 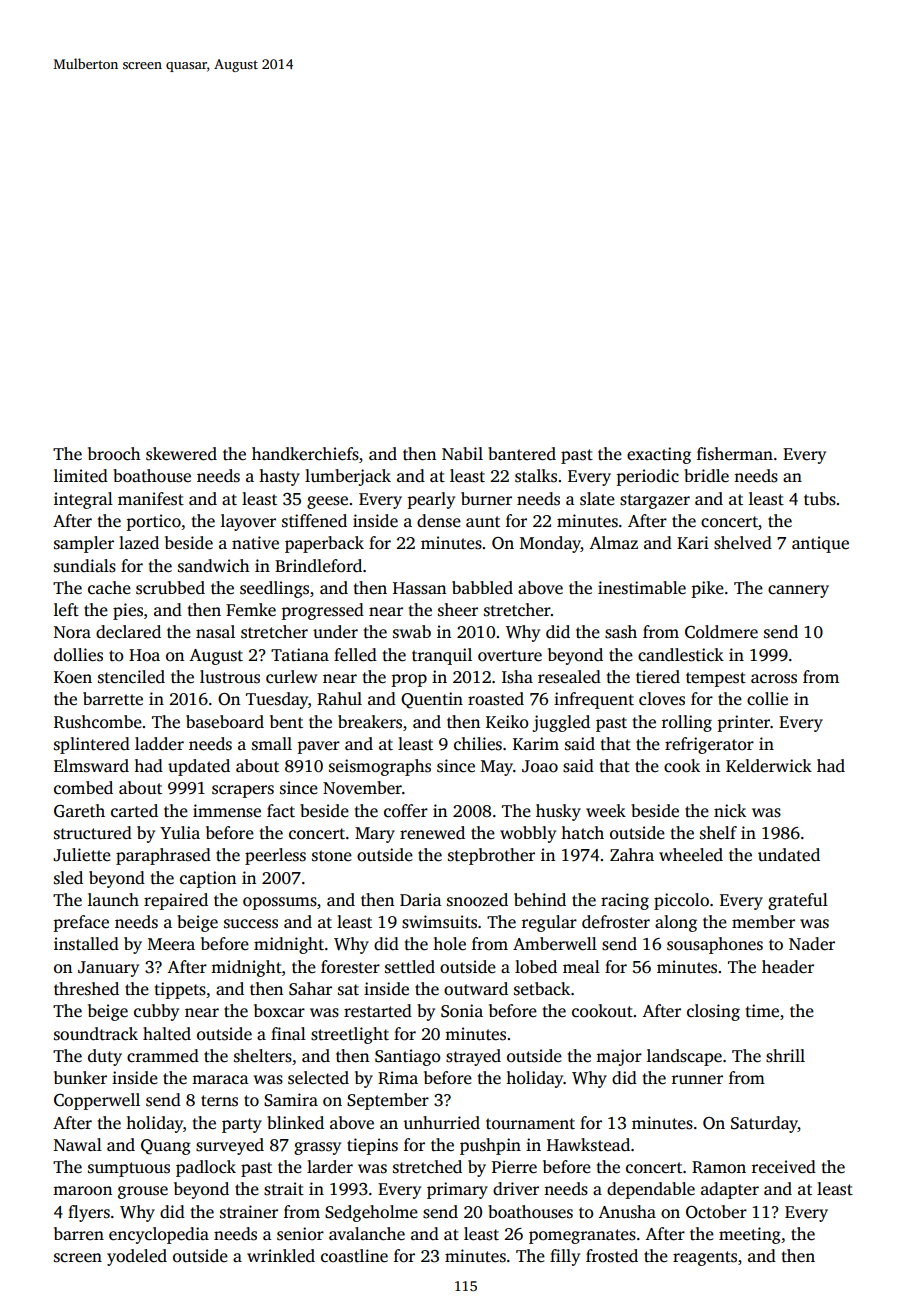 I want to click on hasty, so click(x=279, y=477).
